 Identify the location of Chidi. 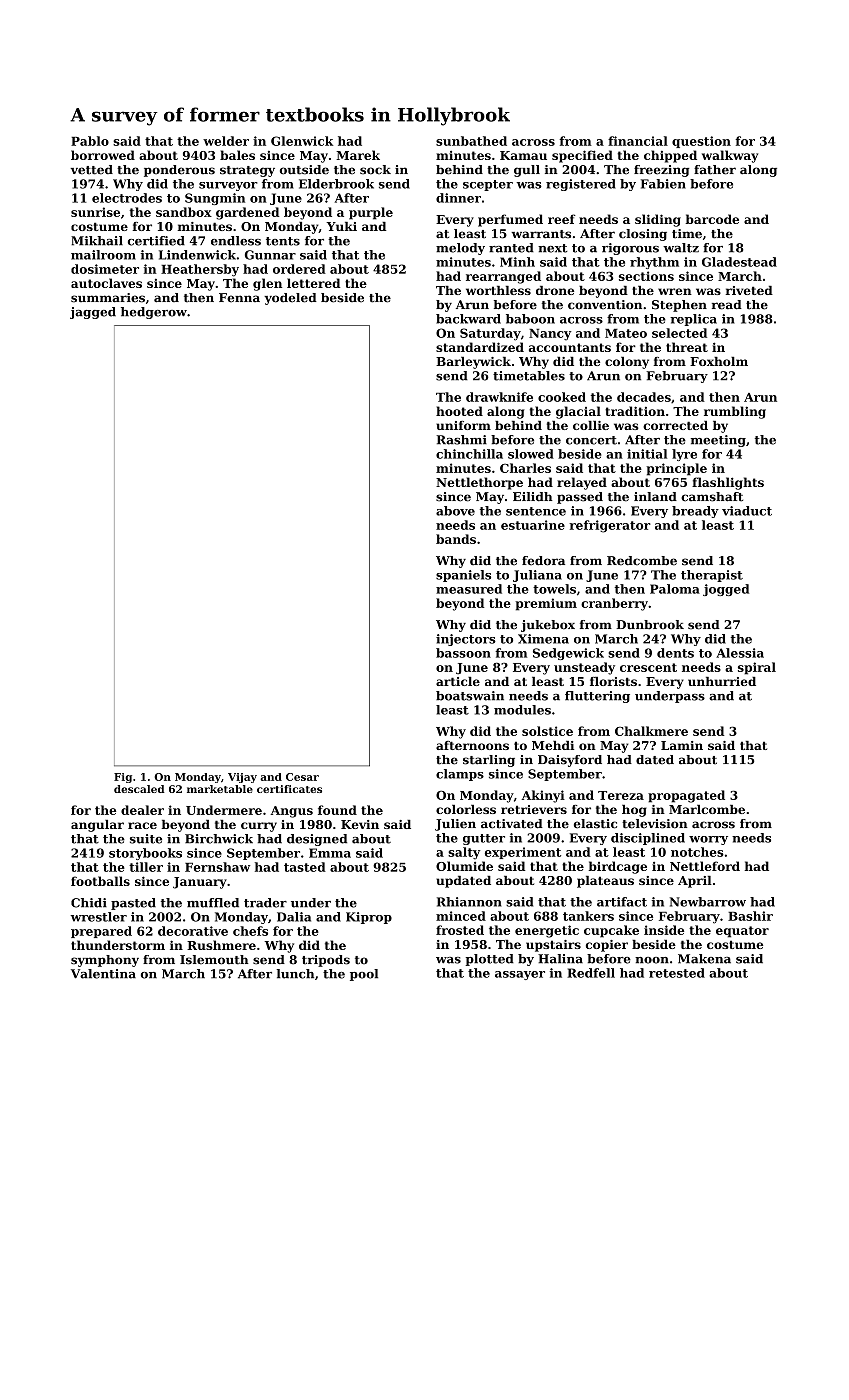
(89, 903).
